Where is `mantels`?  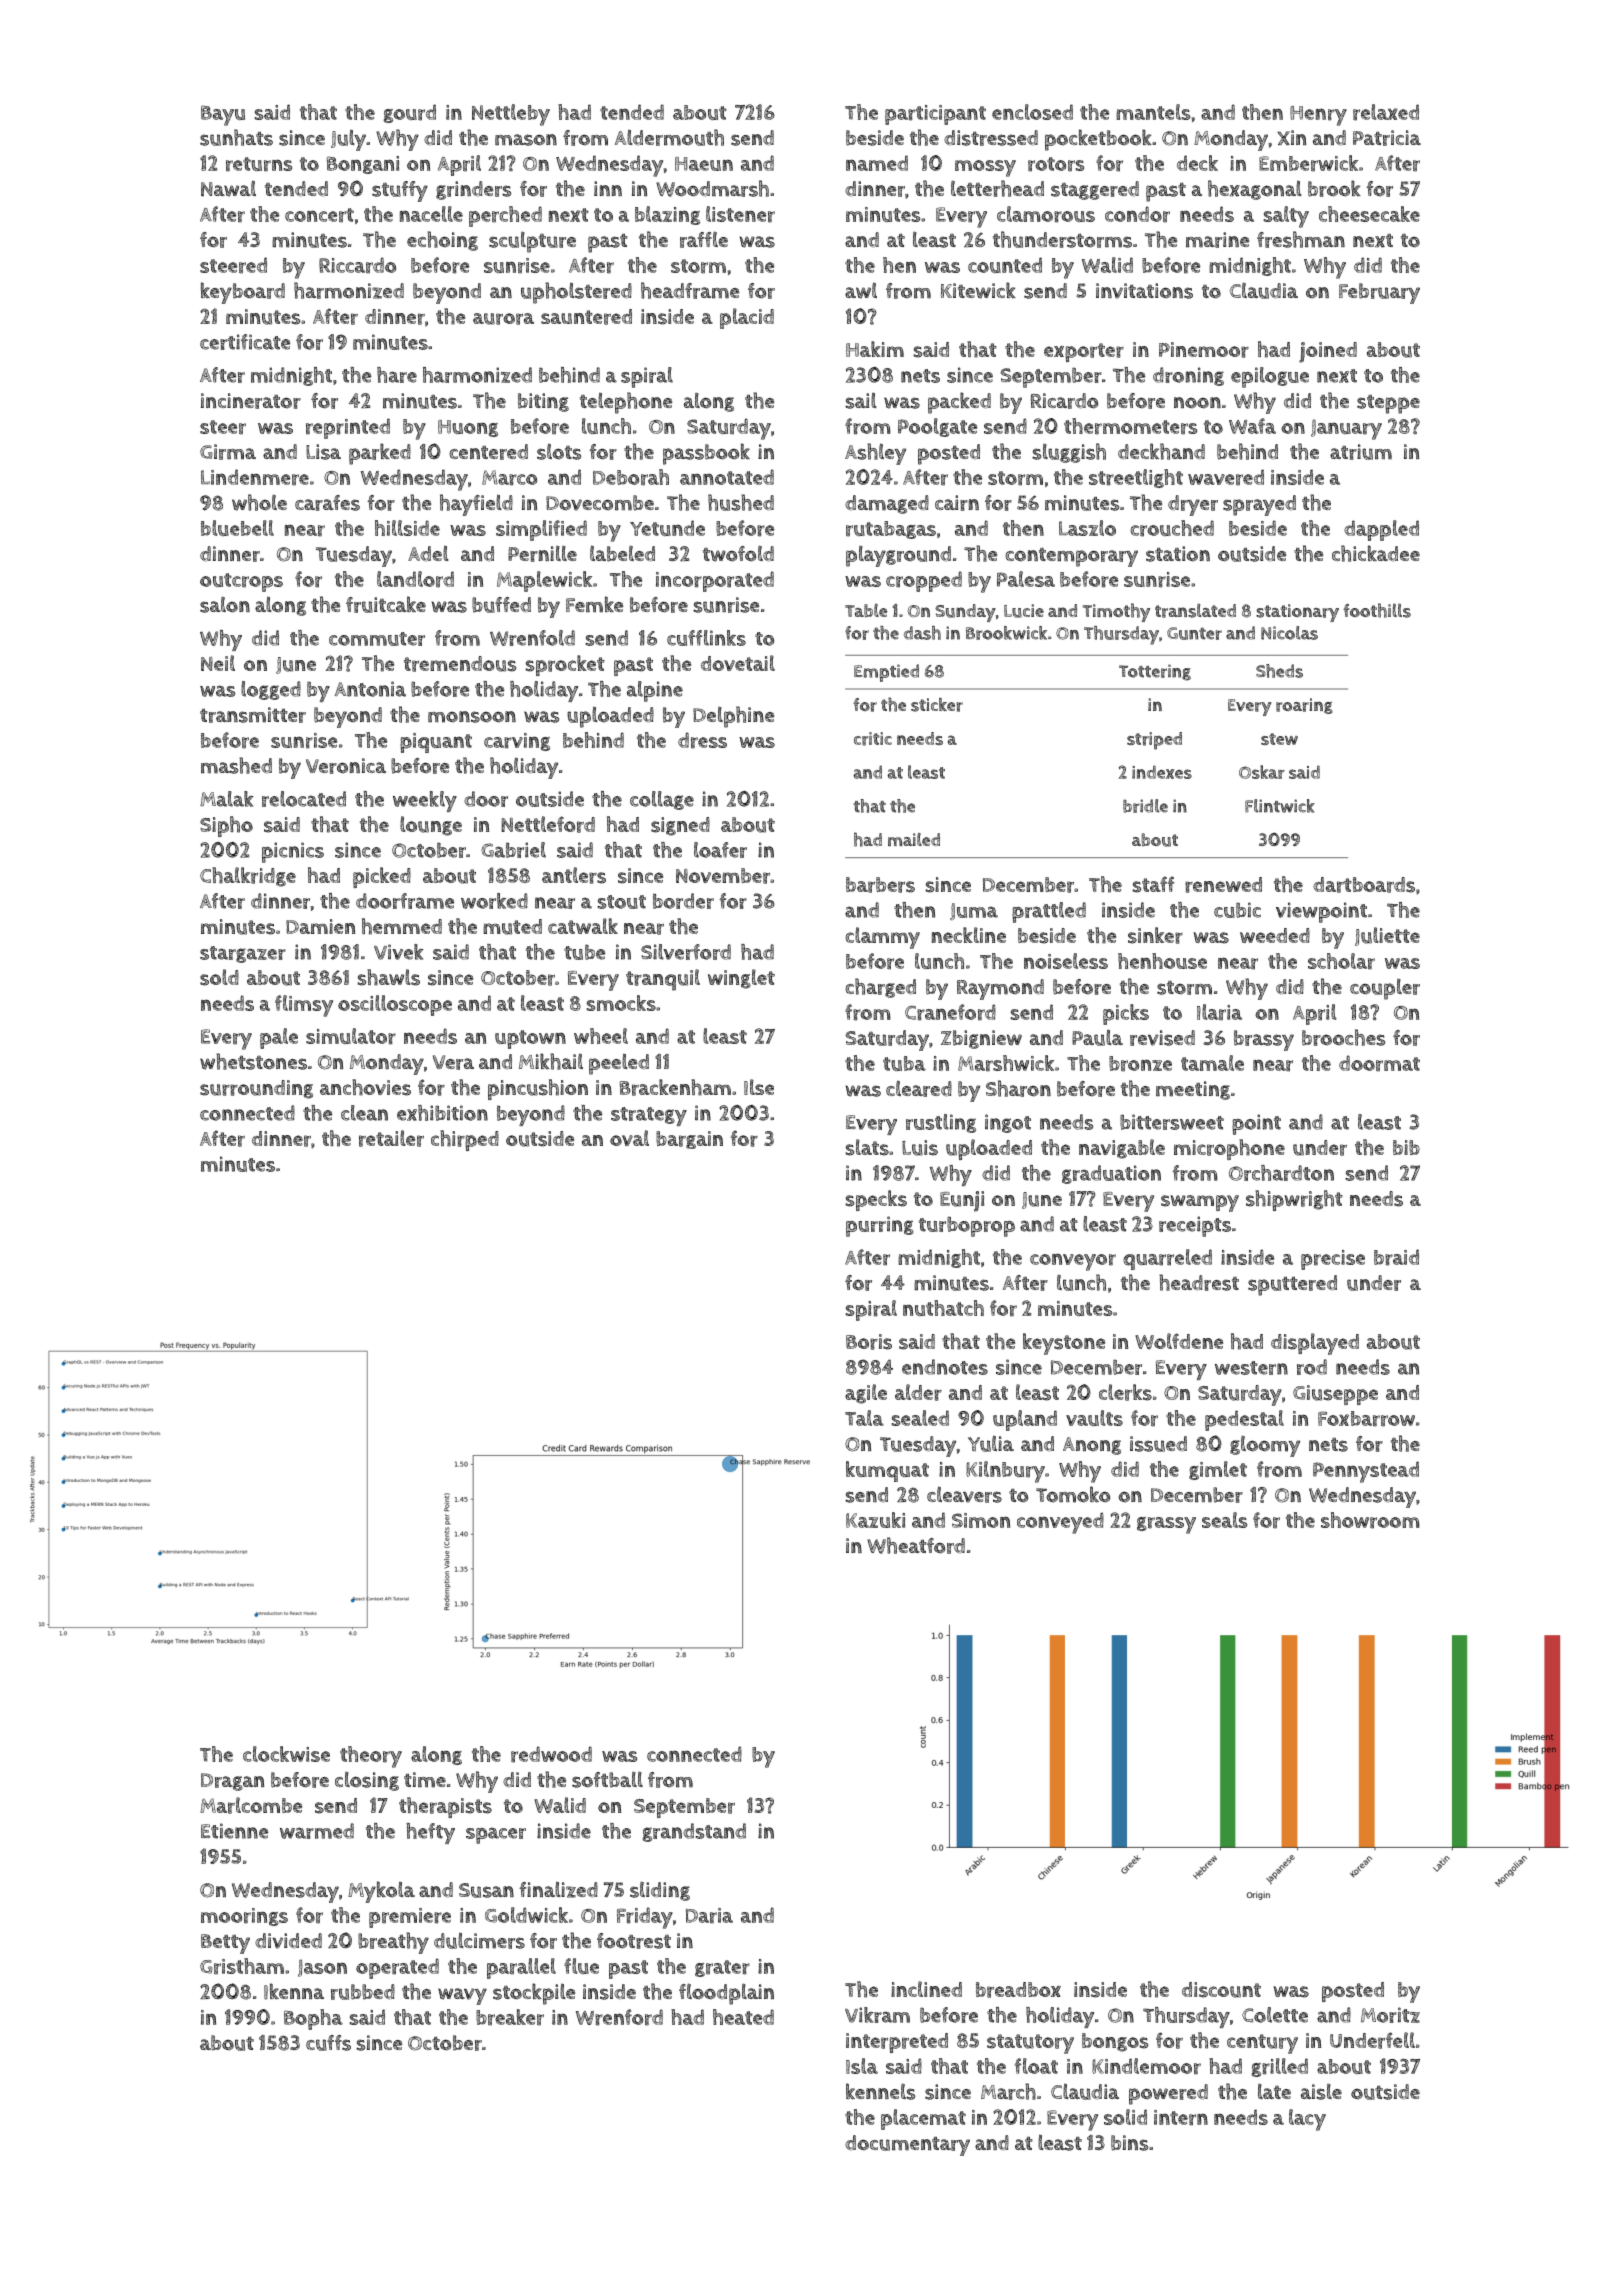
mantels is located at coordinates (1153, 112).
